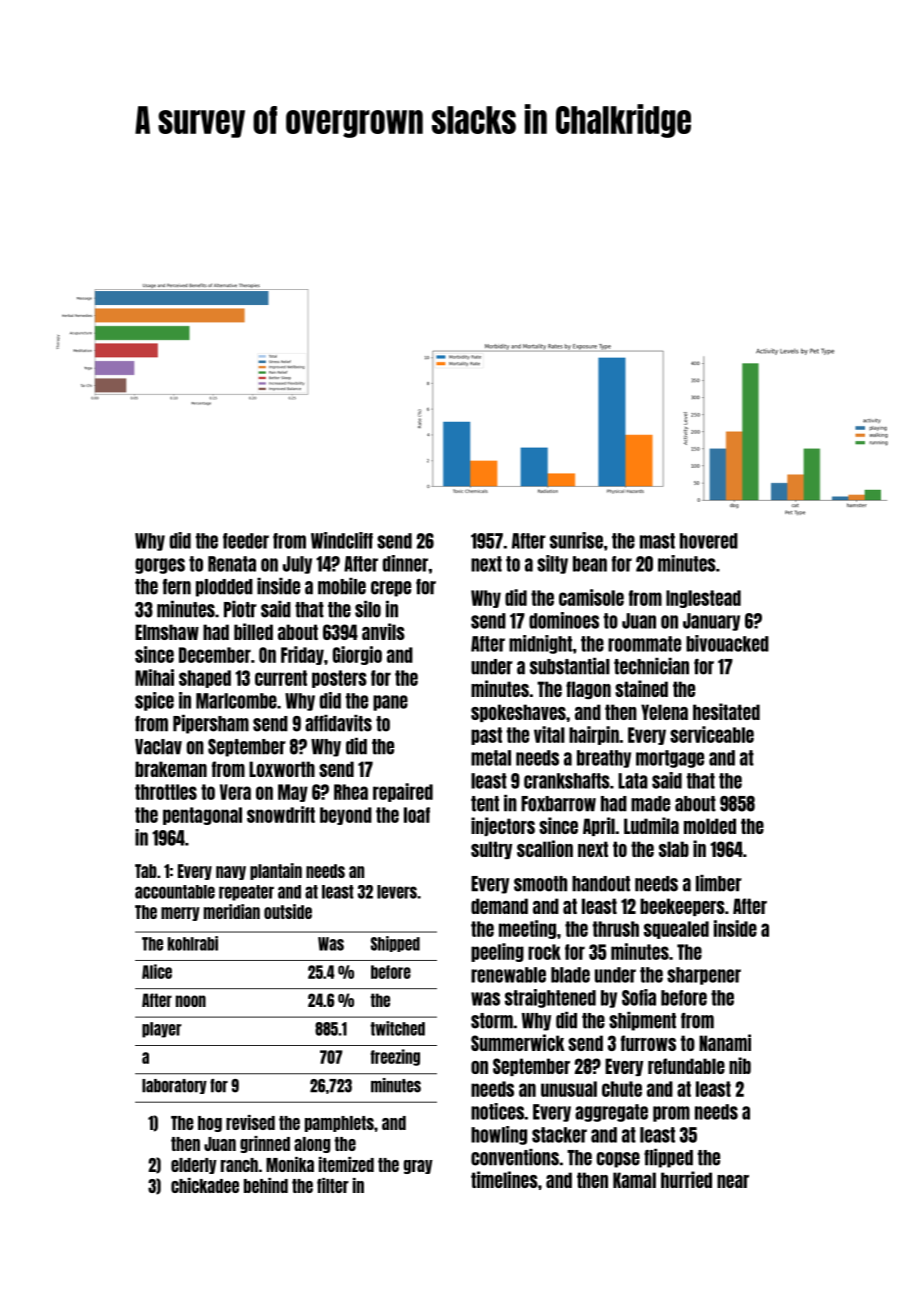 This document has width=908, height=1316. What do you see at coordinates (266, 1185) in the document?
I see `behind` at bounding box center [266, 1185].
